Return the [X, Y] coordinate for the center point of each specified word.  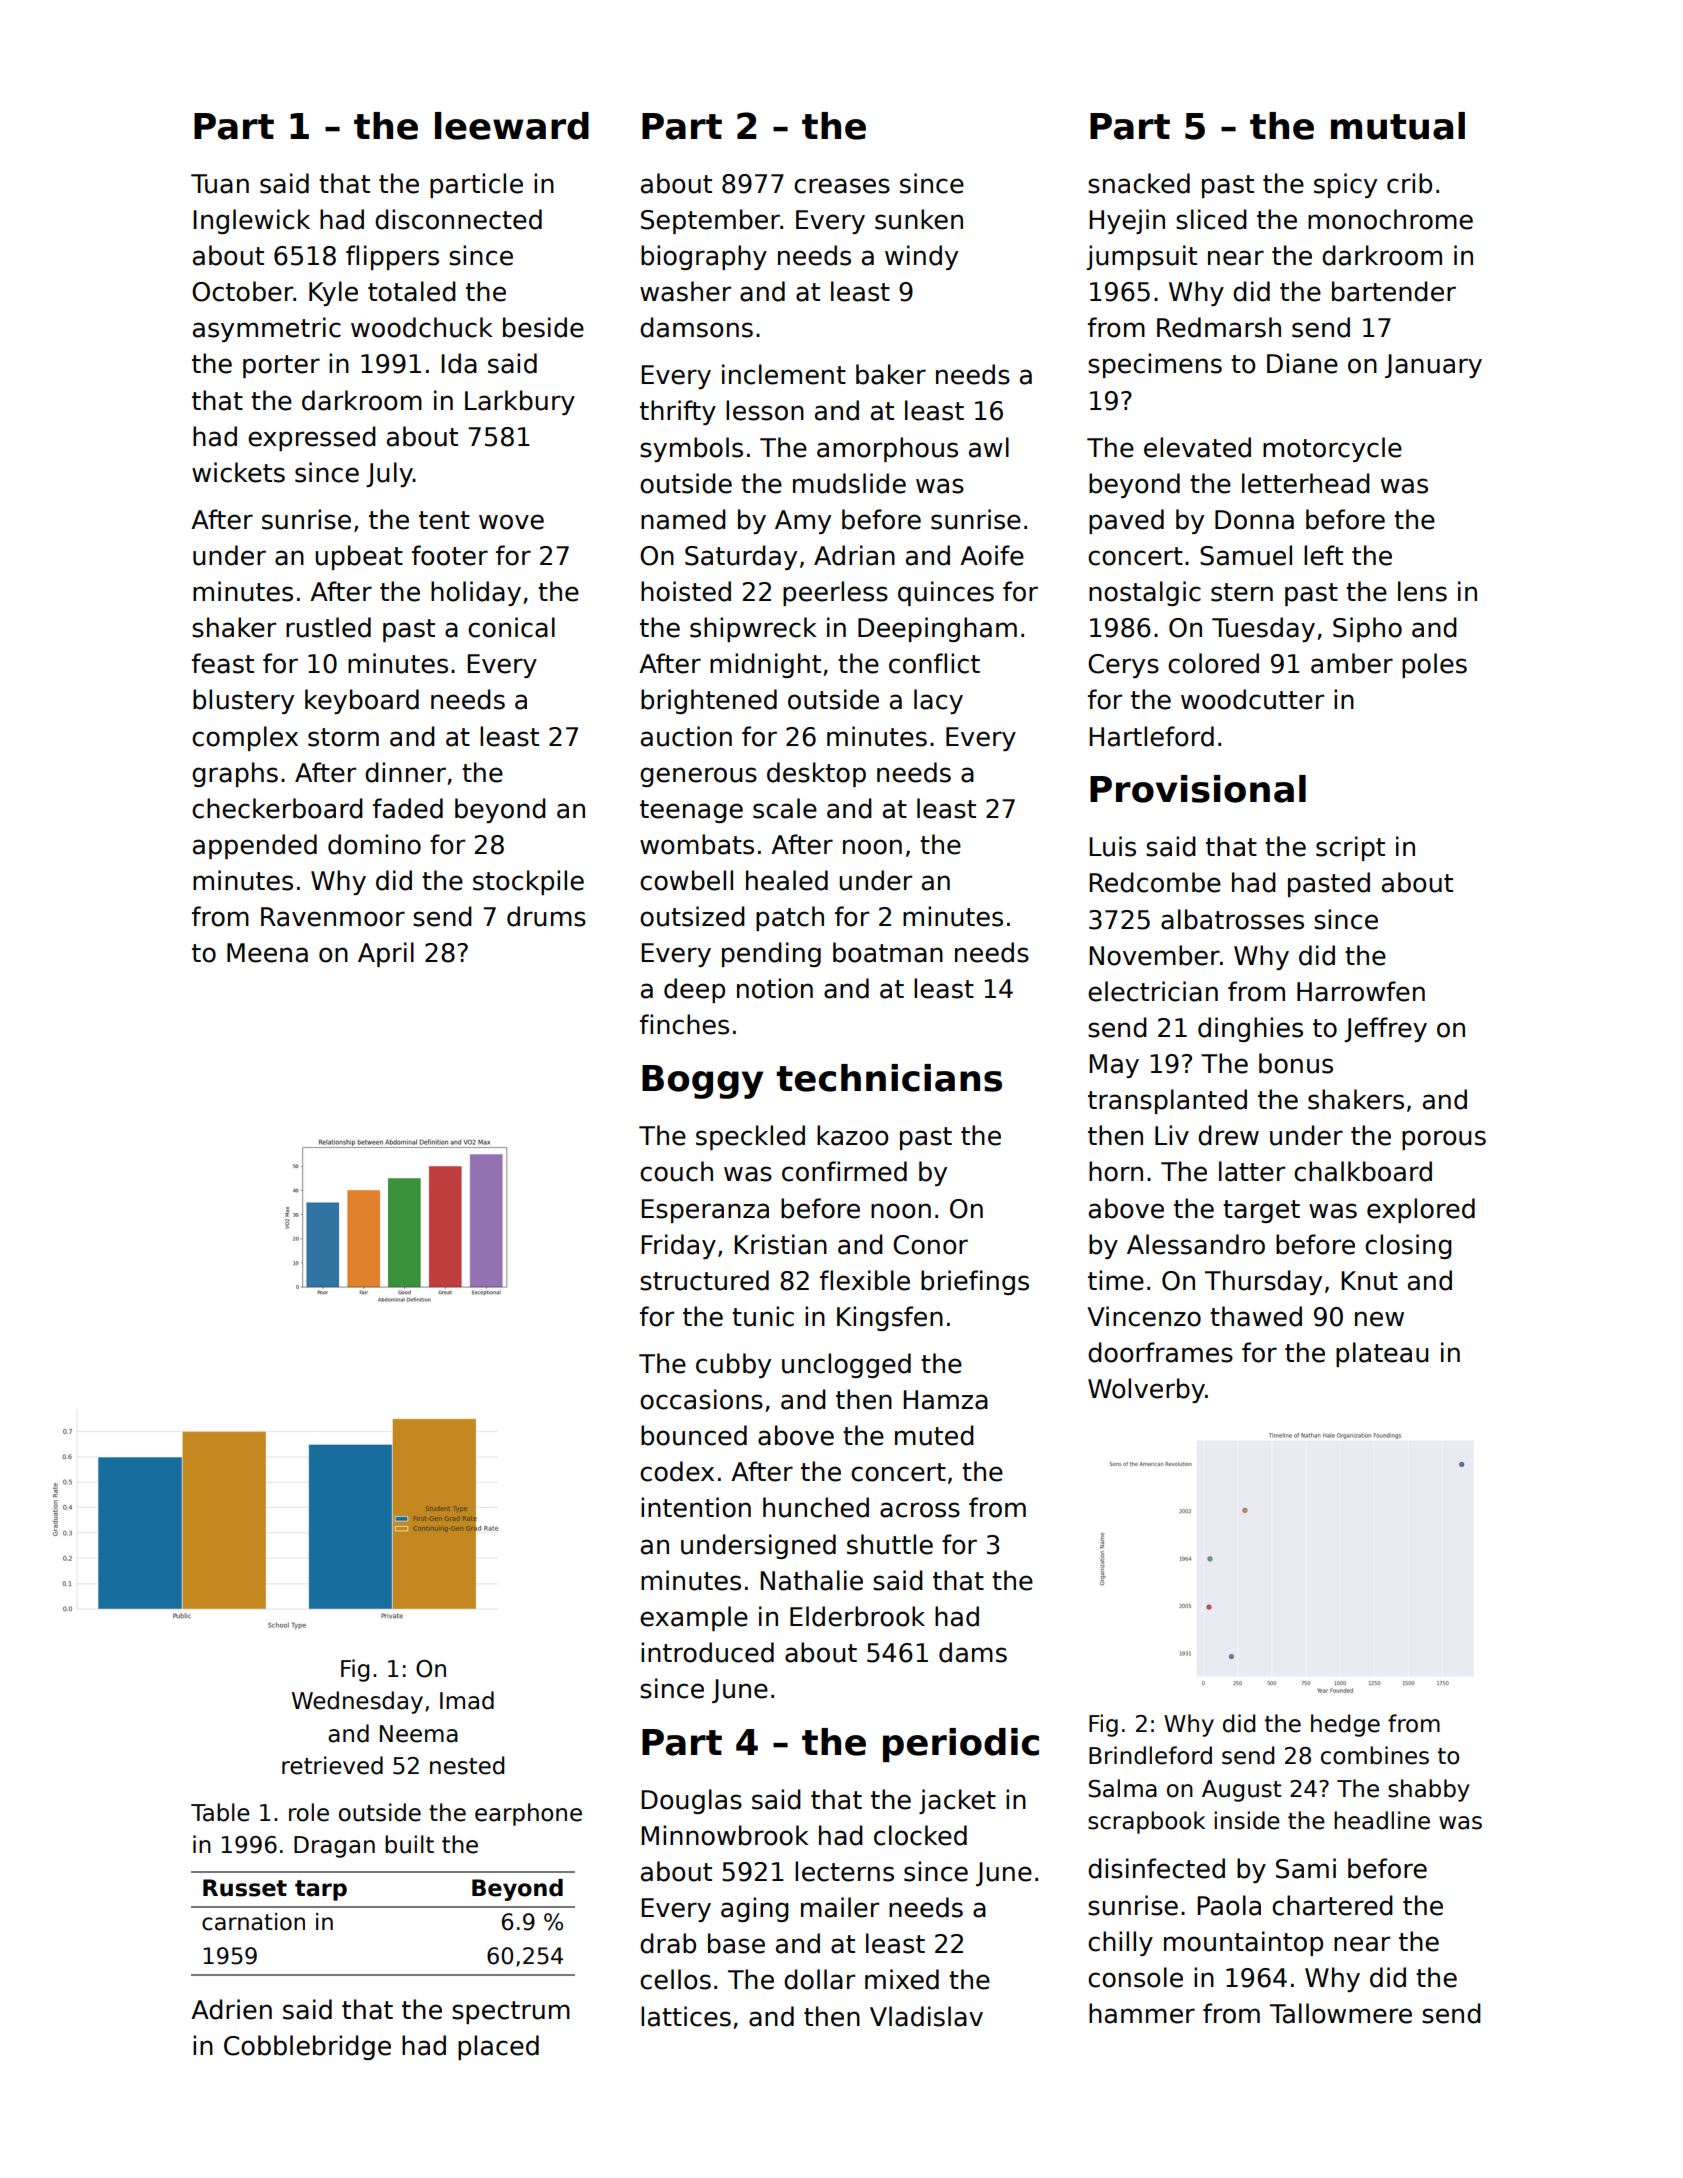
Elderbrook [857, 1616]
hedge [1345, 1725]
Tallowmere [1341, 2013]
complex [245, 738]
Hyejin [1127, 221]
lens [1422, 591]
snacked [1139, 183]
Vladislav [926, 2016]
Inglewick [251, 221]
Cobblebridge [307, 2047]
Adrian [854, 555]
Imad [467, 1700]
